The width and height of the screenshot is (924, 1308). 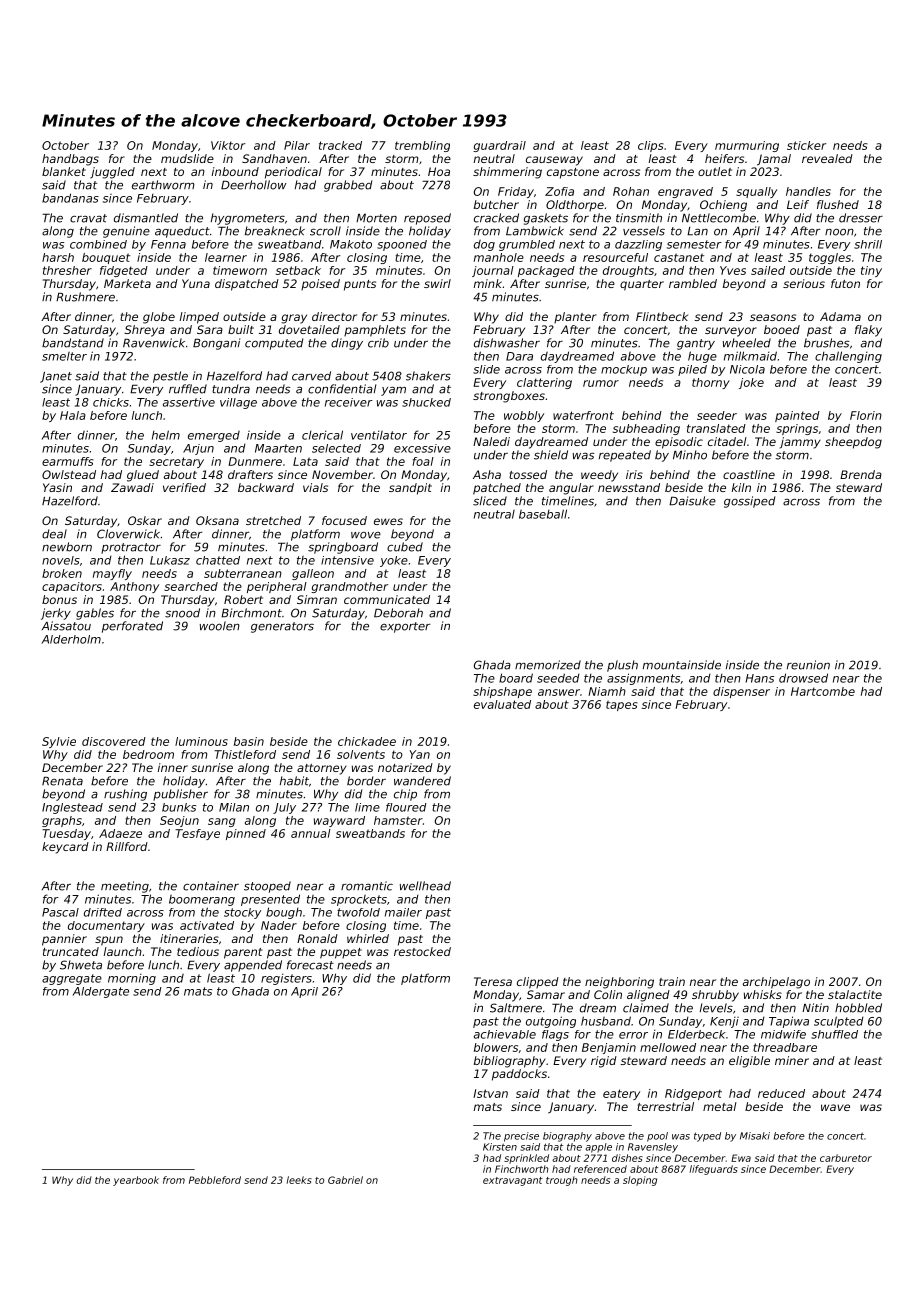 I want to click on sticker, so click(x=806, y=145).
